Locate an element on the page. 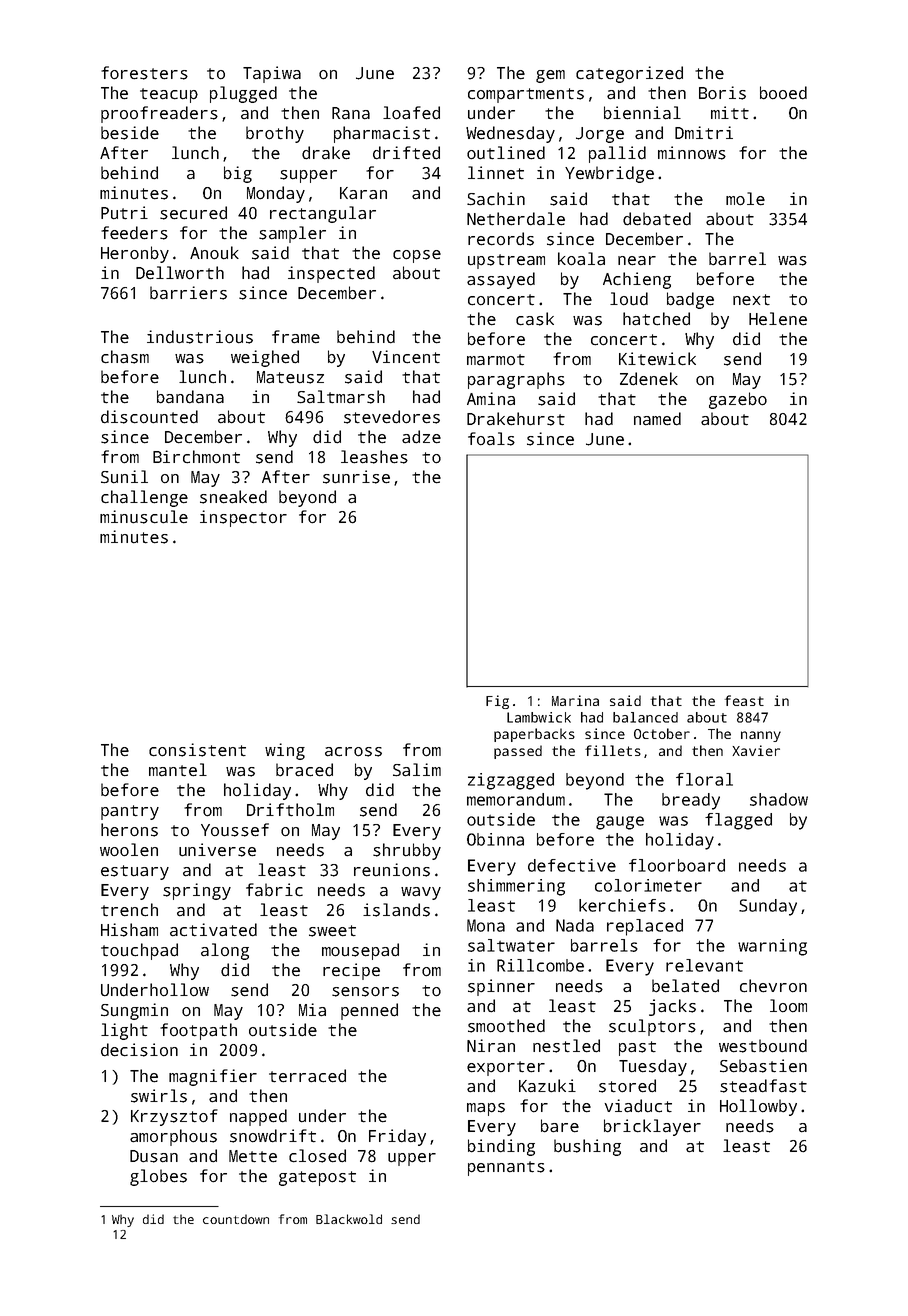  gazebo is located at coordinates (738, 400).
